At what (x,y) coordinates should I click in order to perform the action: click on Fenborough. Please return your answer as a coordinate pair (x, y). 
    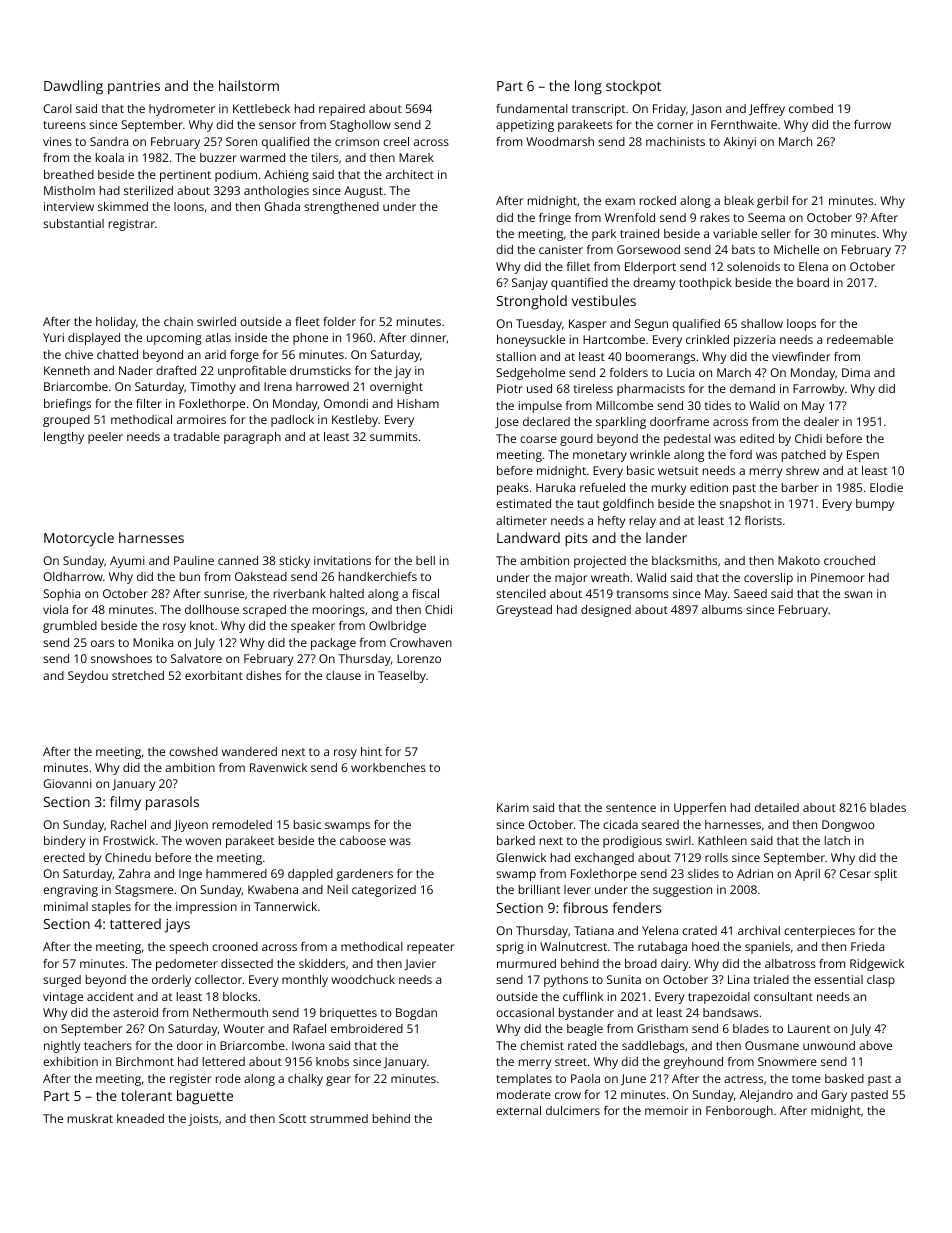
    Looking at the image, I should click on (739, 1112).
